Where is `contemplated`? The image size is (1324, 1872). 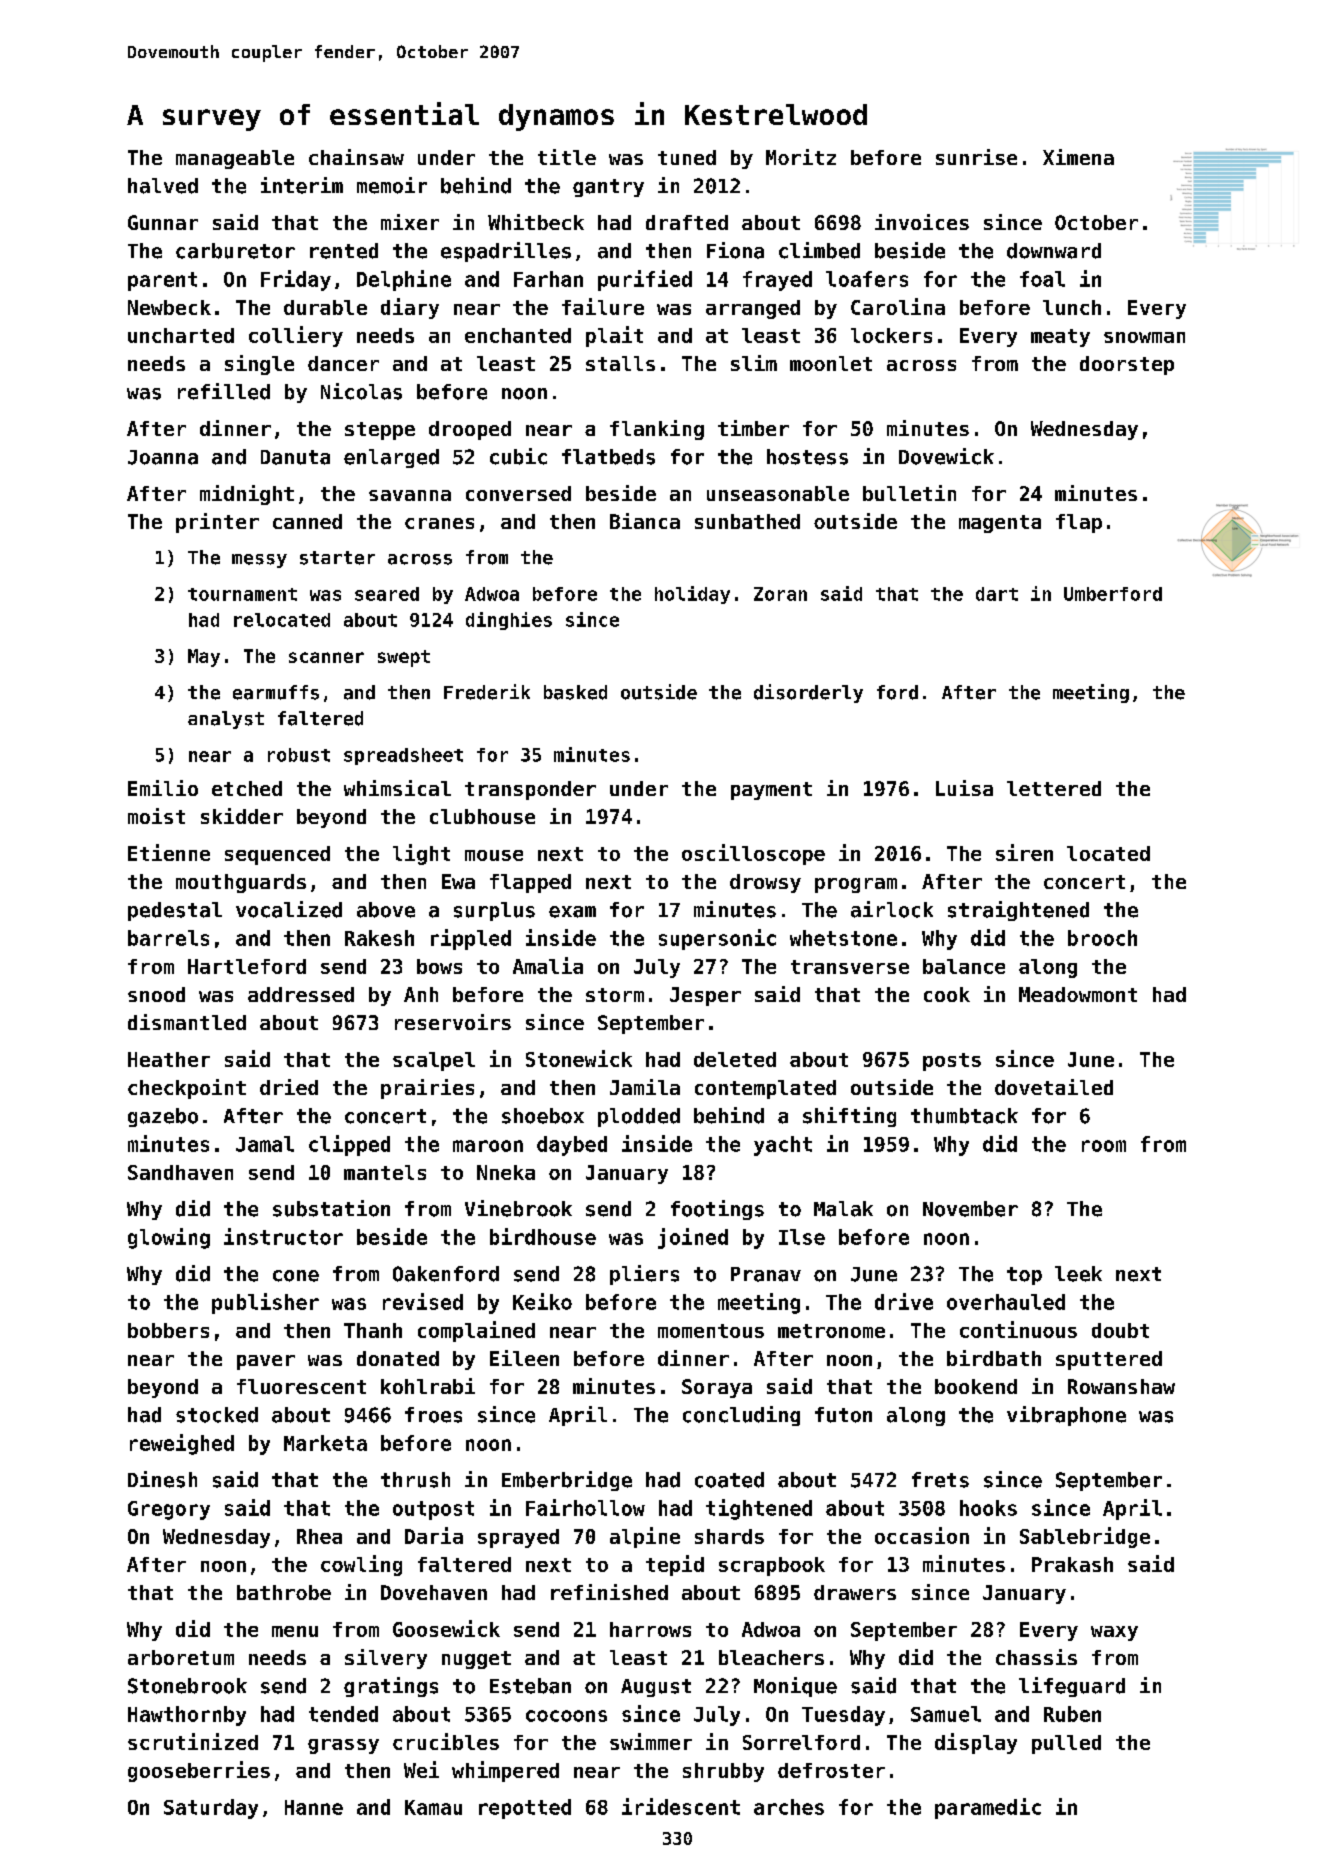
contemplated is located at coordinates (765, 1089).
